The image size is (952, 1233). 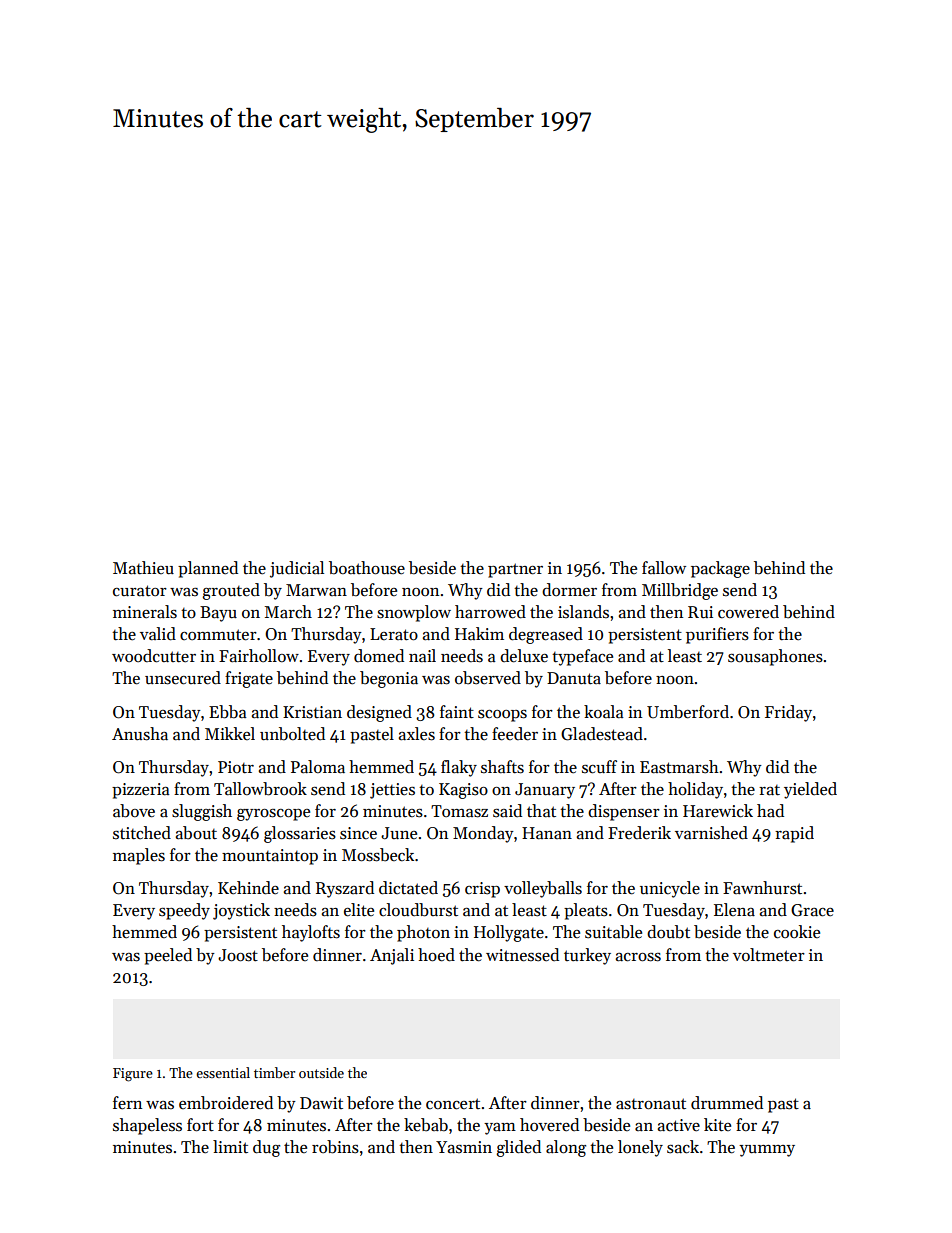 I want to click on boathouse, so click(x=367, y=568).
